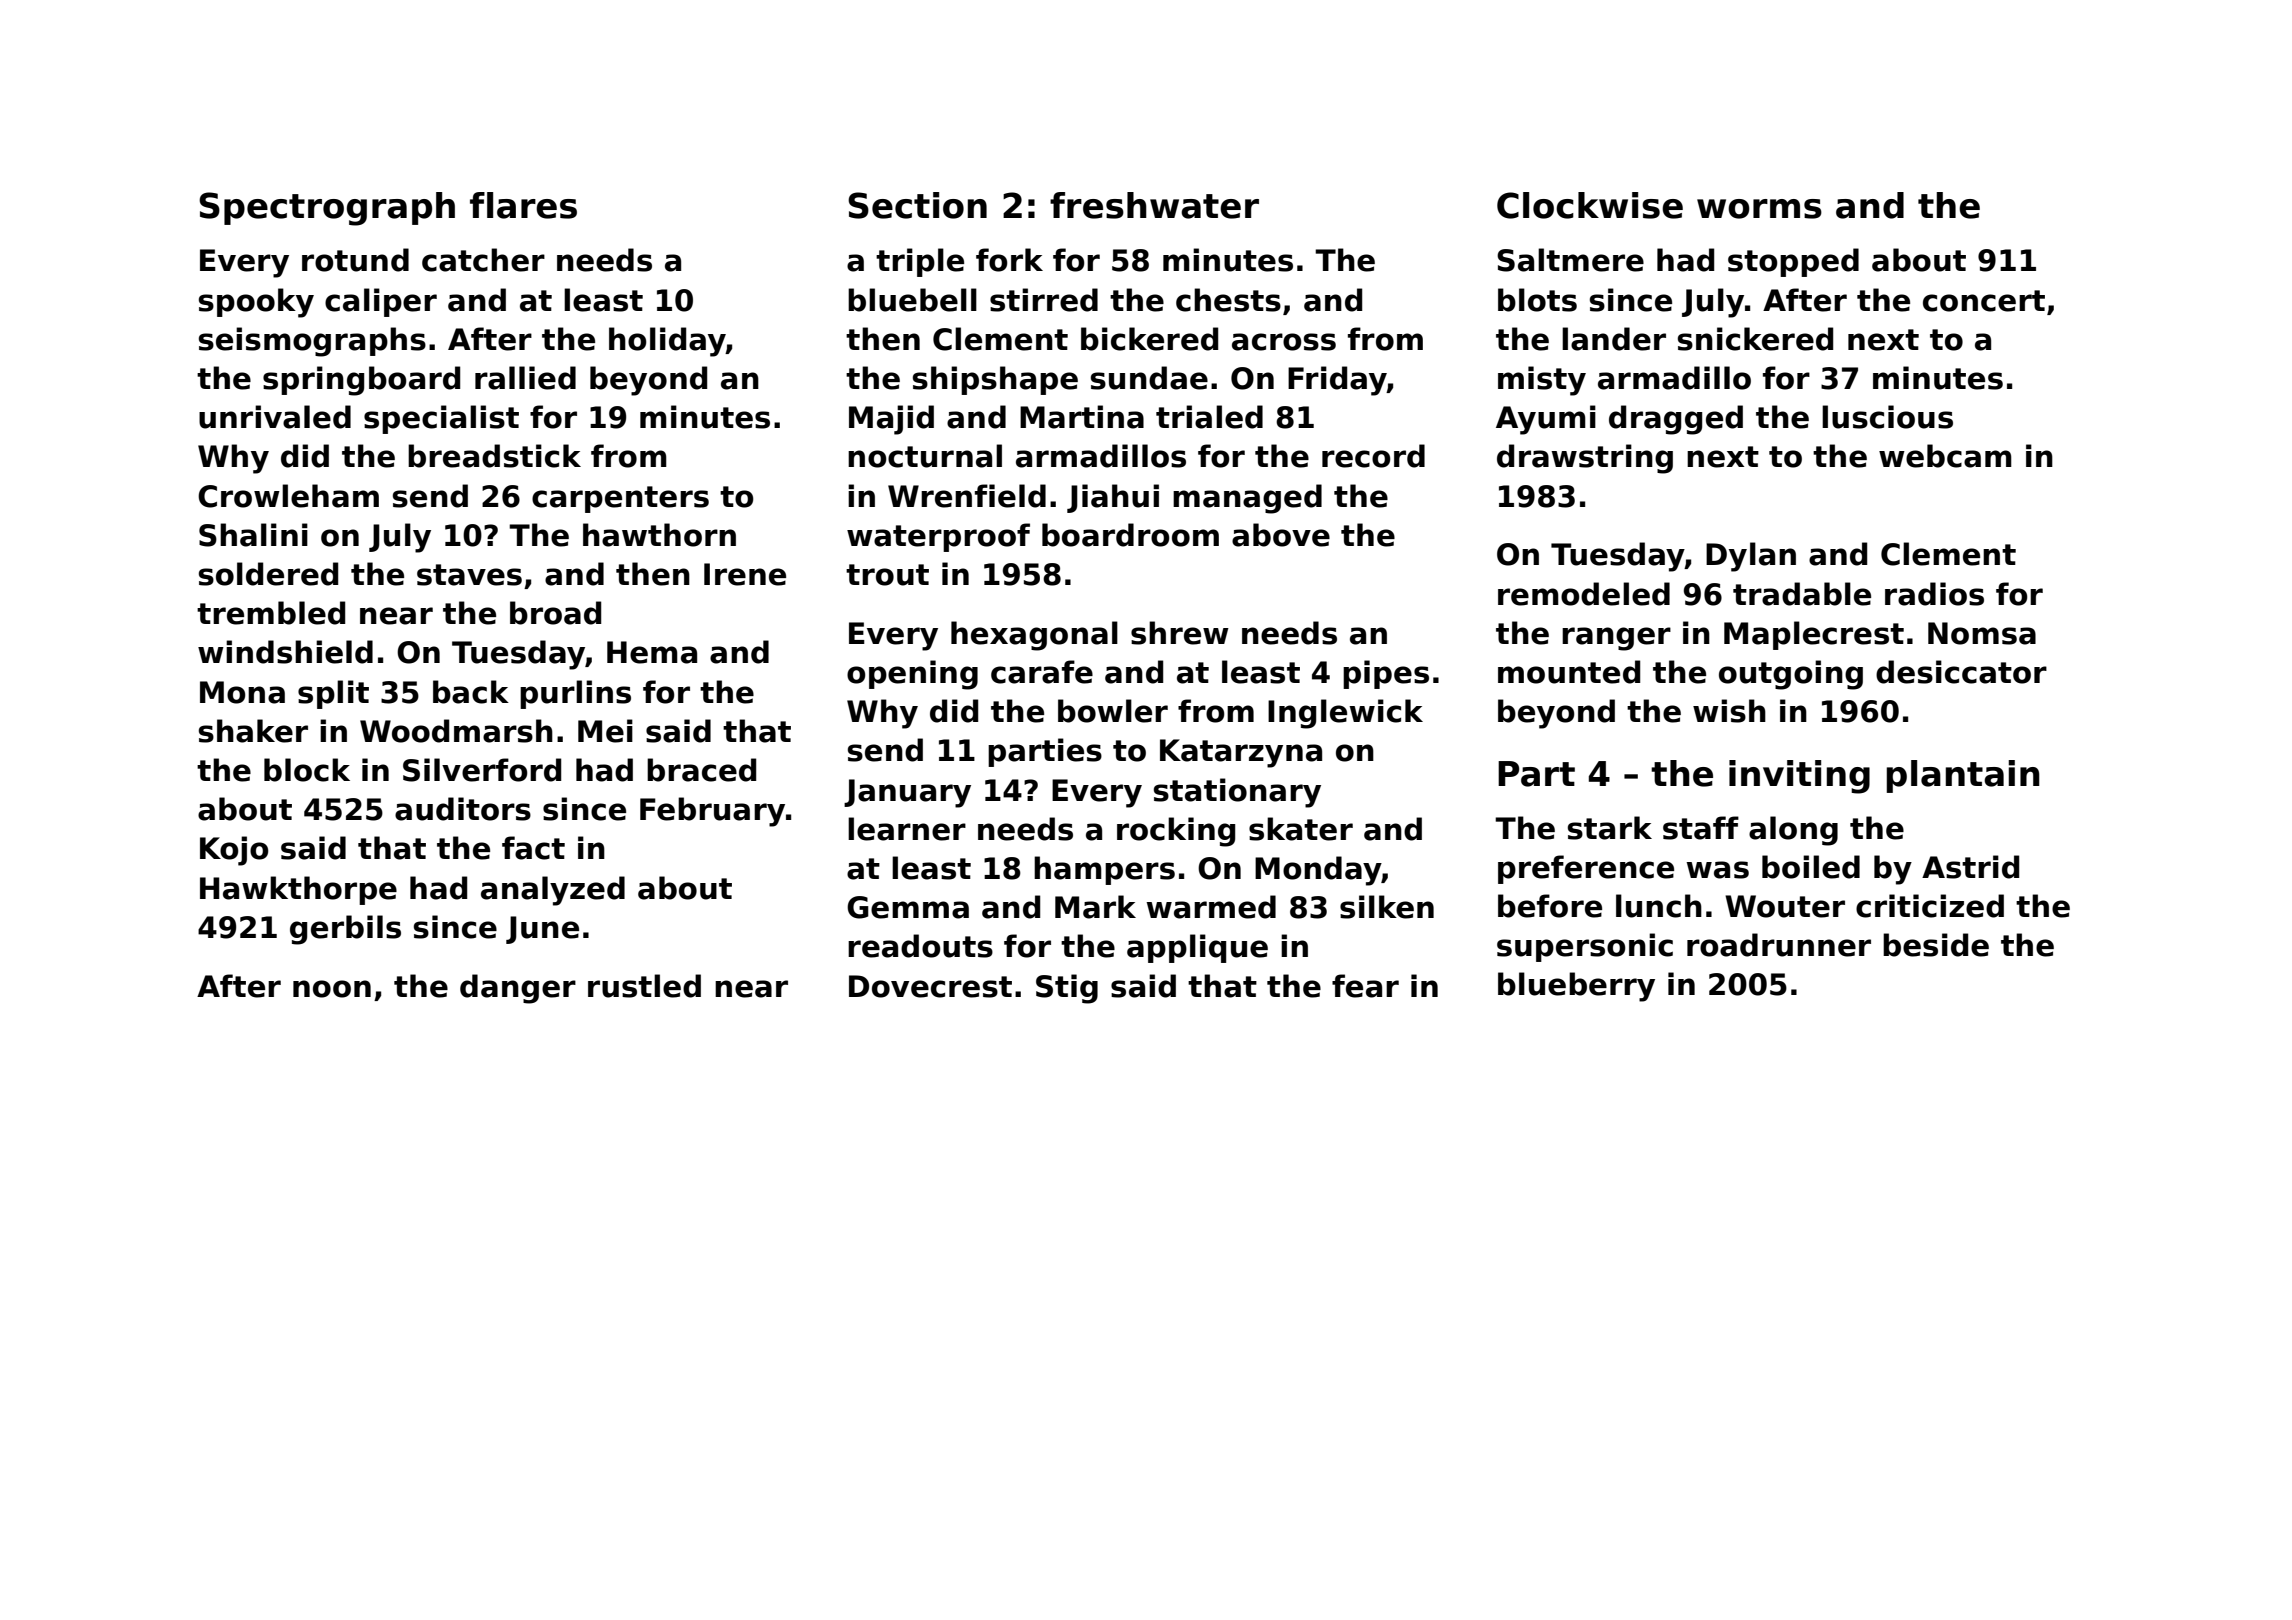  Describe the element at coordinates (1729, 711) in the screenshot. I see `wish` at that location.
